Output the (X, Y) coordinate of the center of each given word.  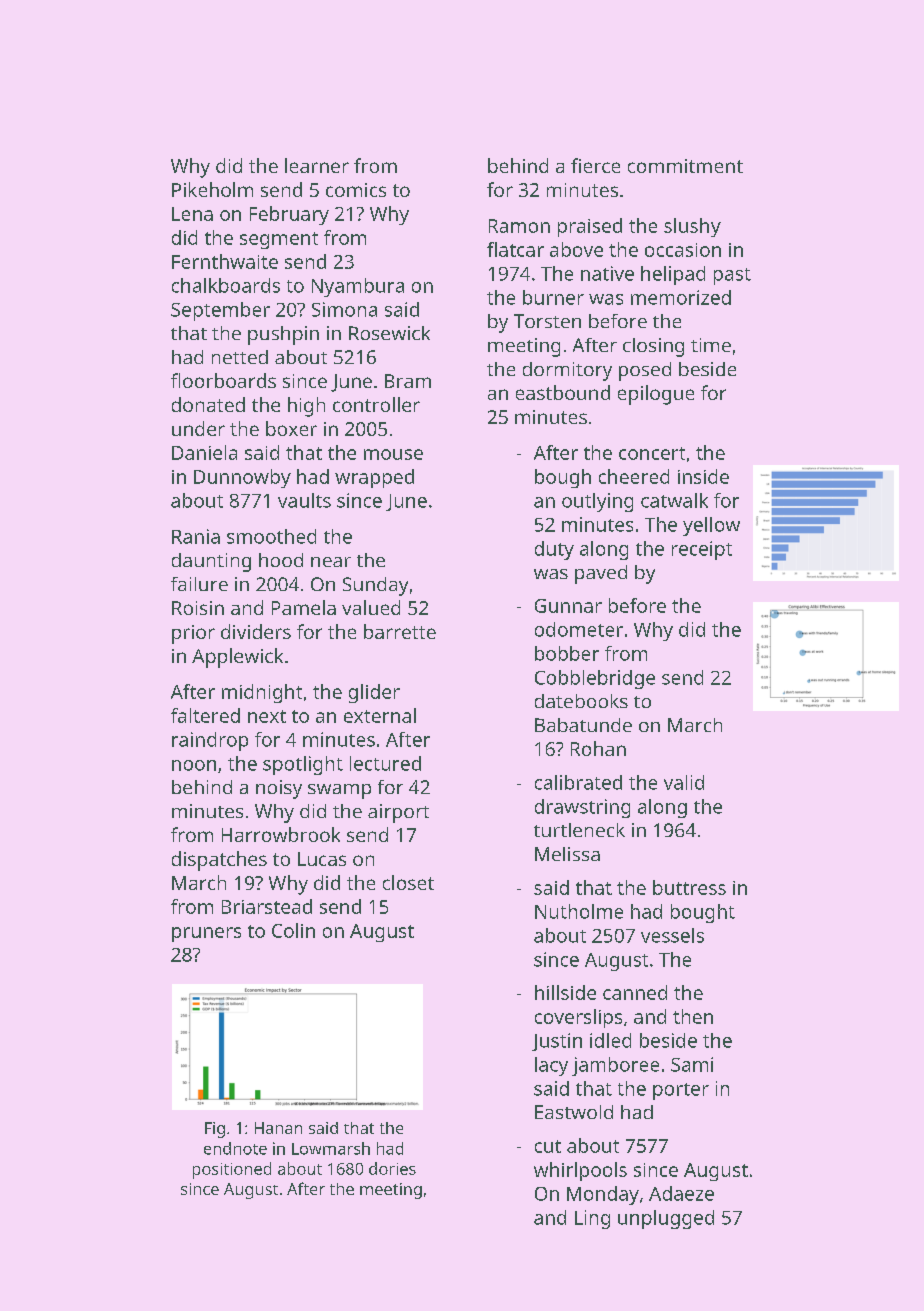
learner (317, 165)
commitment (685, 166)
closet (408, 882)
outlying (597, 502)
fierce (595, 165)
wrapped (374, 478)
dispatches (219, 861)
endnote (235, 1148)
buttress (689, 887)
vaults (304, 500)
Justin (557, 1042)
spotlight (303, 765)
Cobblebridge (595, 679)
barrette (400, 631)
